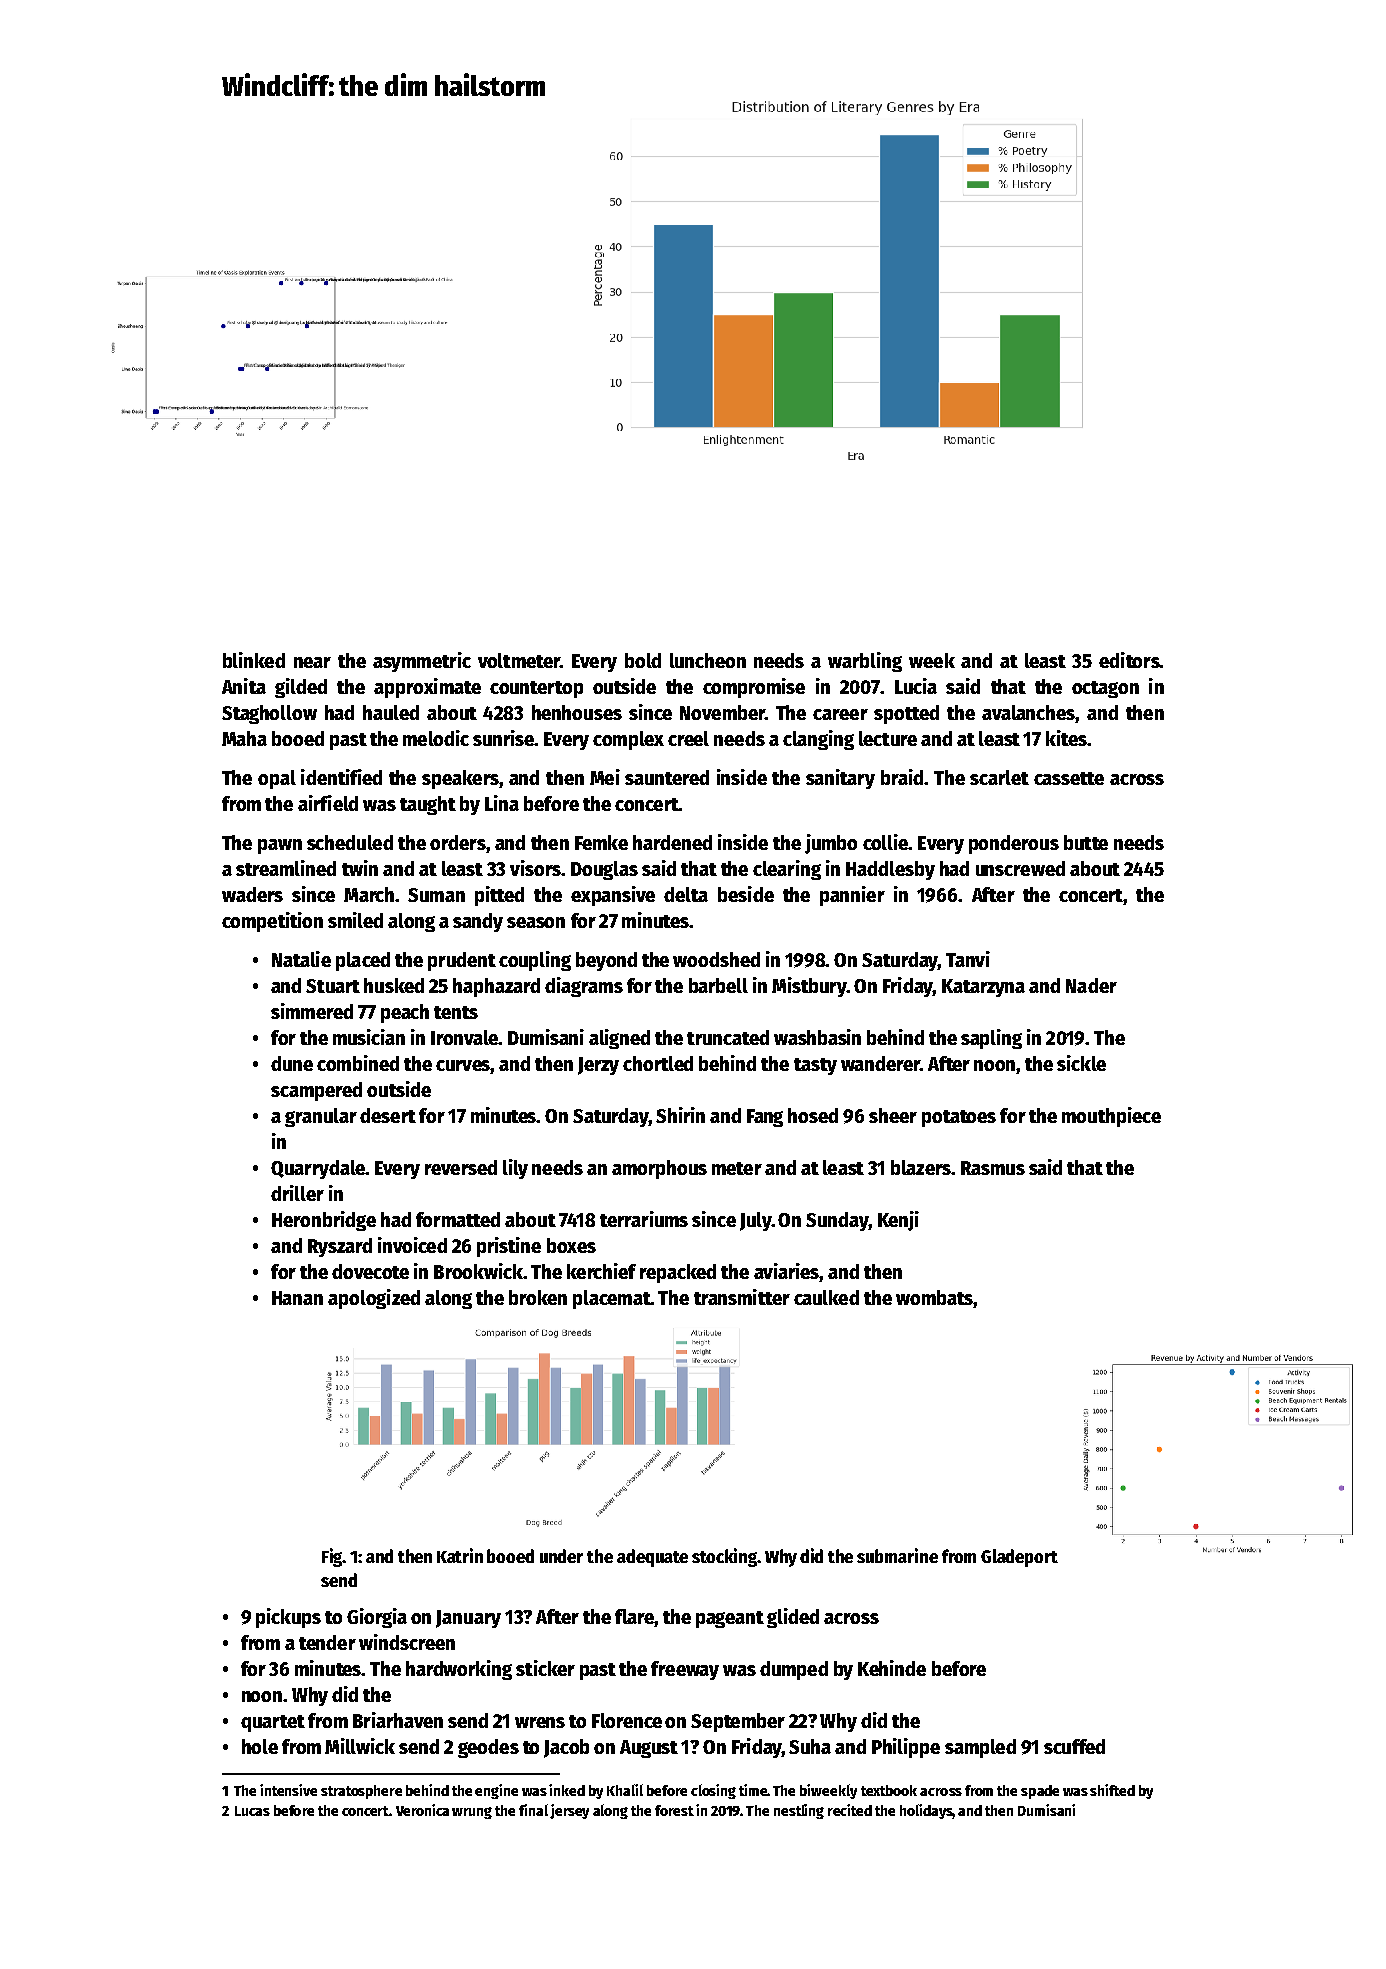  Describe the element at coordinates (538, 1297) in the image. I see `broken` at that location.
